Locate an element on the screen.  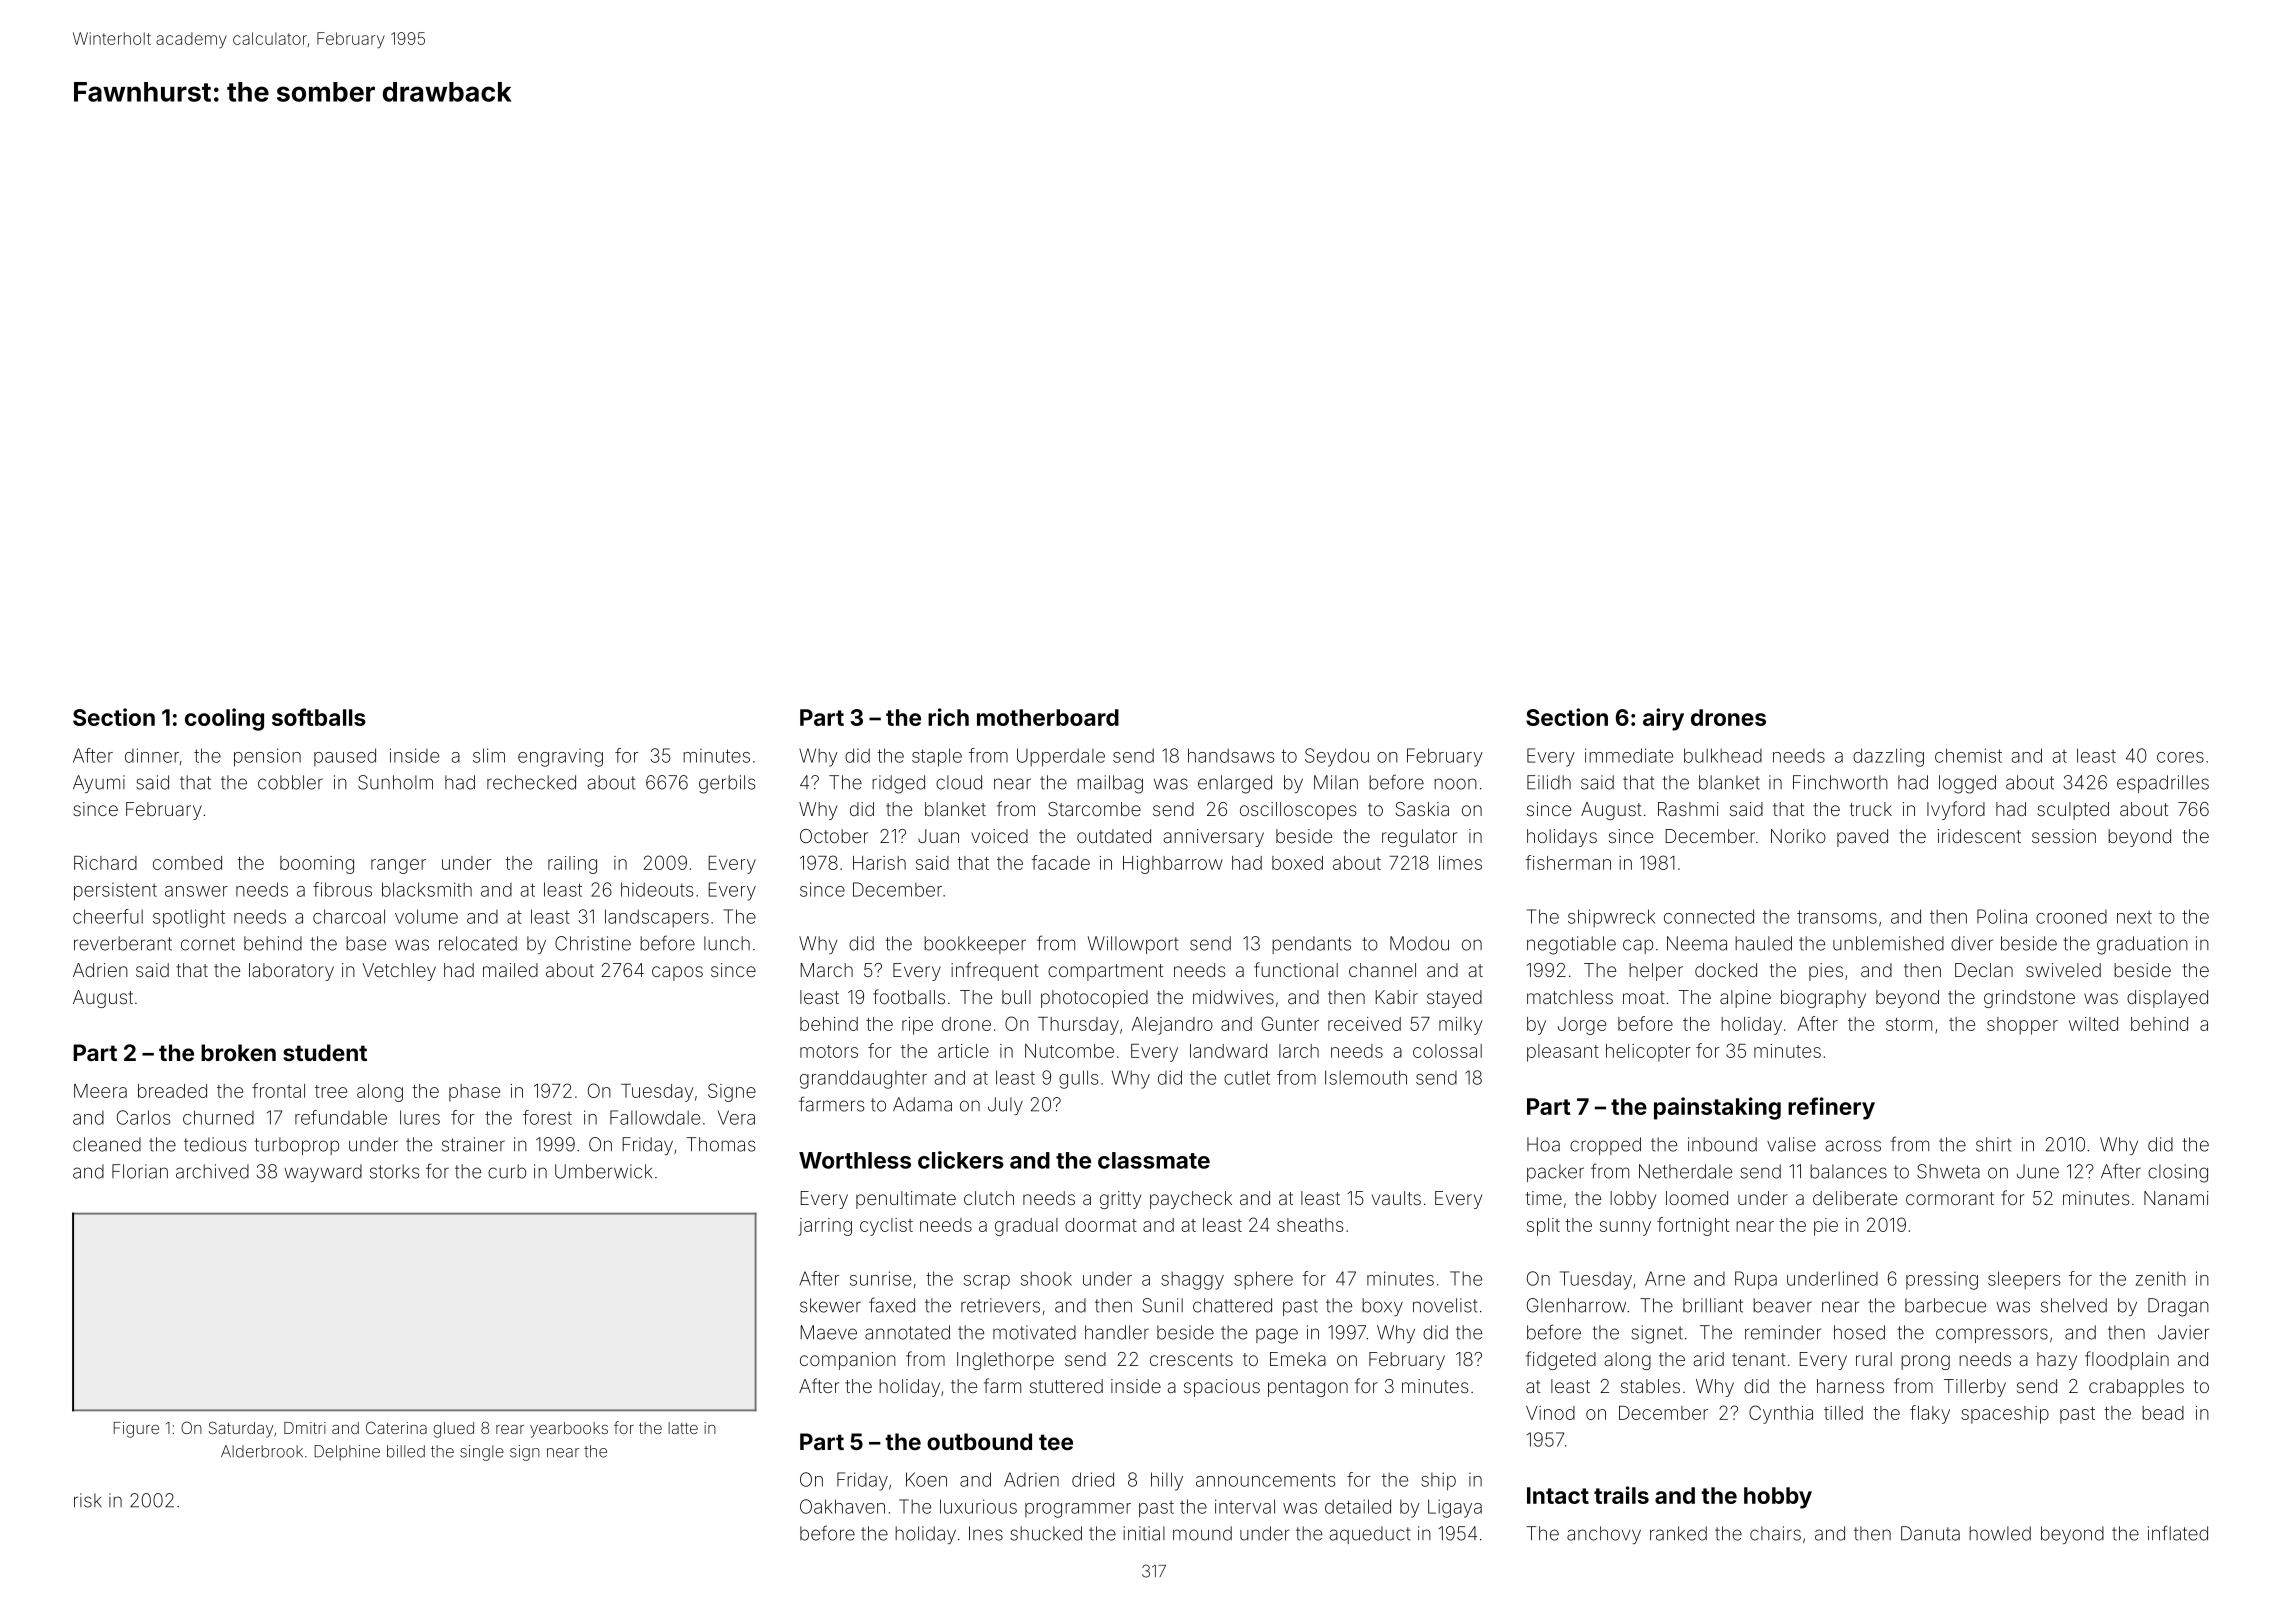
airy is located at coordinates (1663, 719).
